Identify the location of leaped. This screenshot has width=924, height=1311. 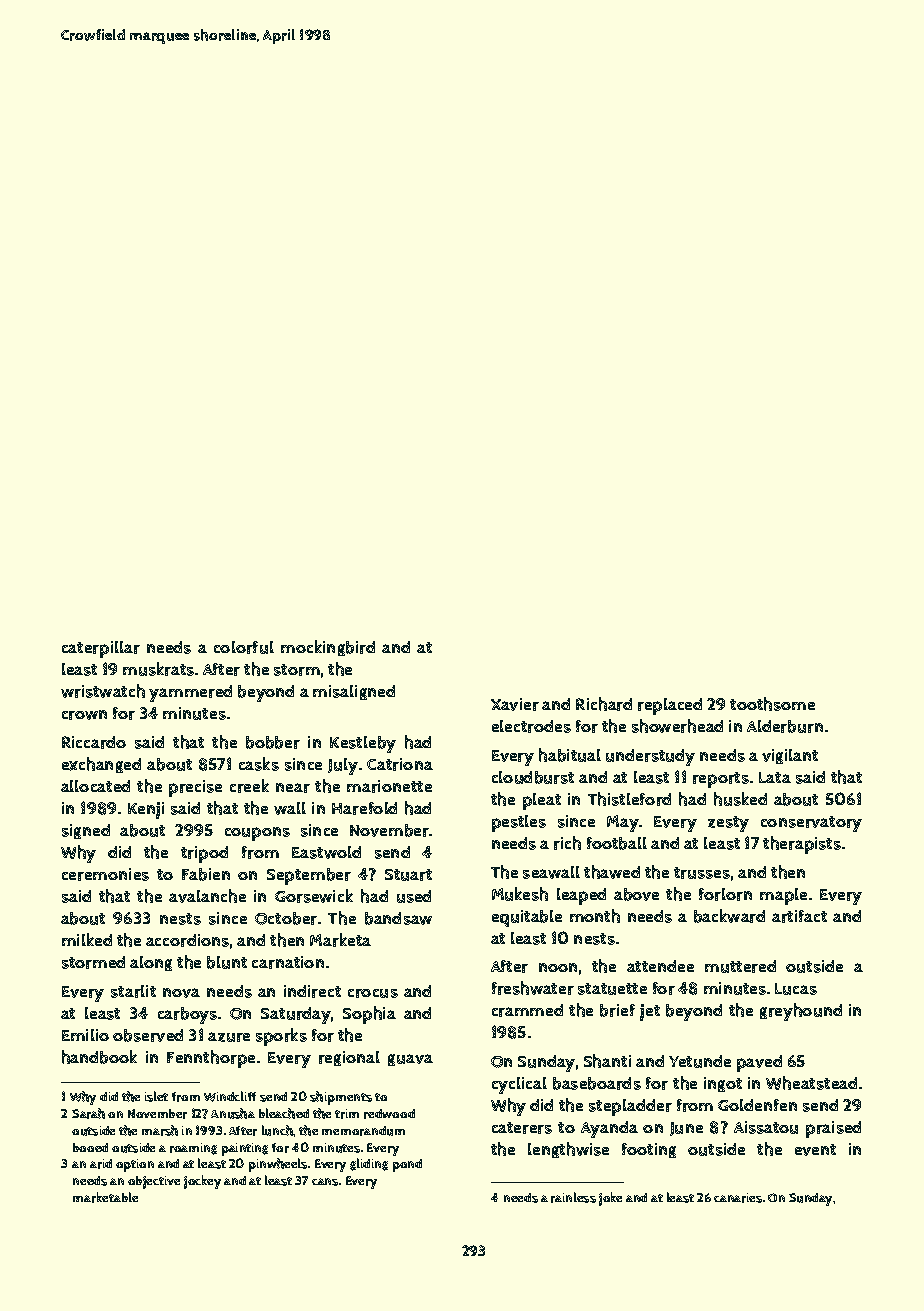
(581, 896).
